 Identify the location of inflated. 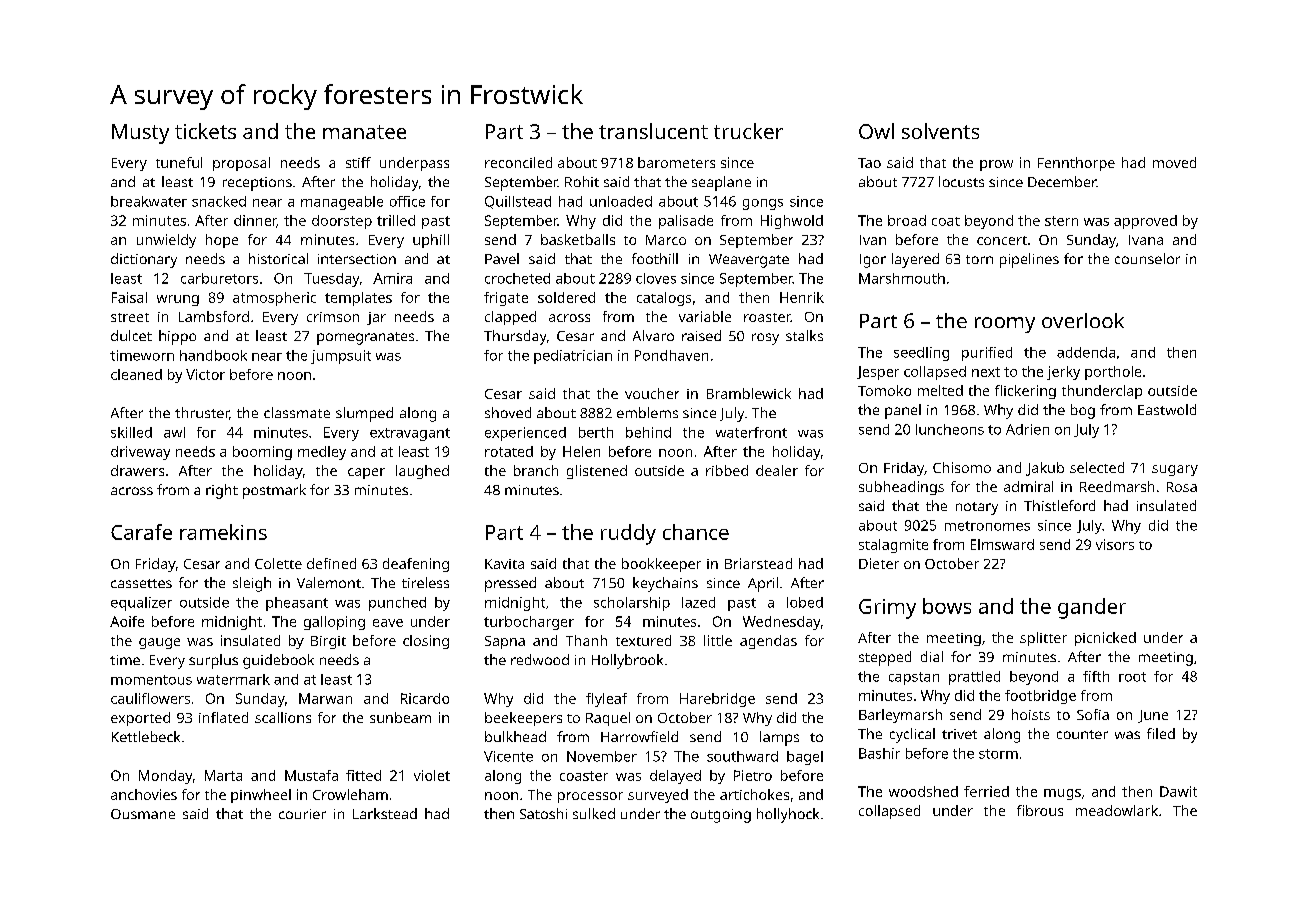
(223, 717).
